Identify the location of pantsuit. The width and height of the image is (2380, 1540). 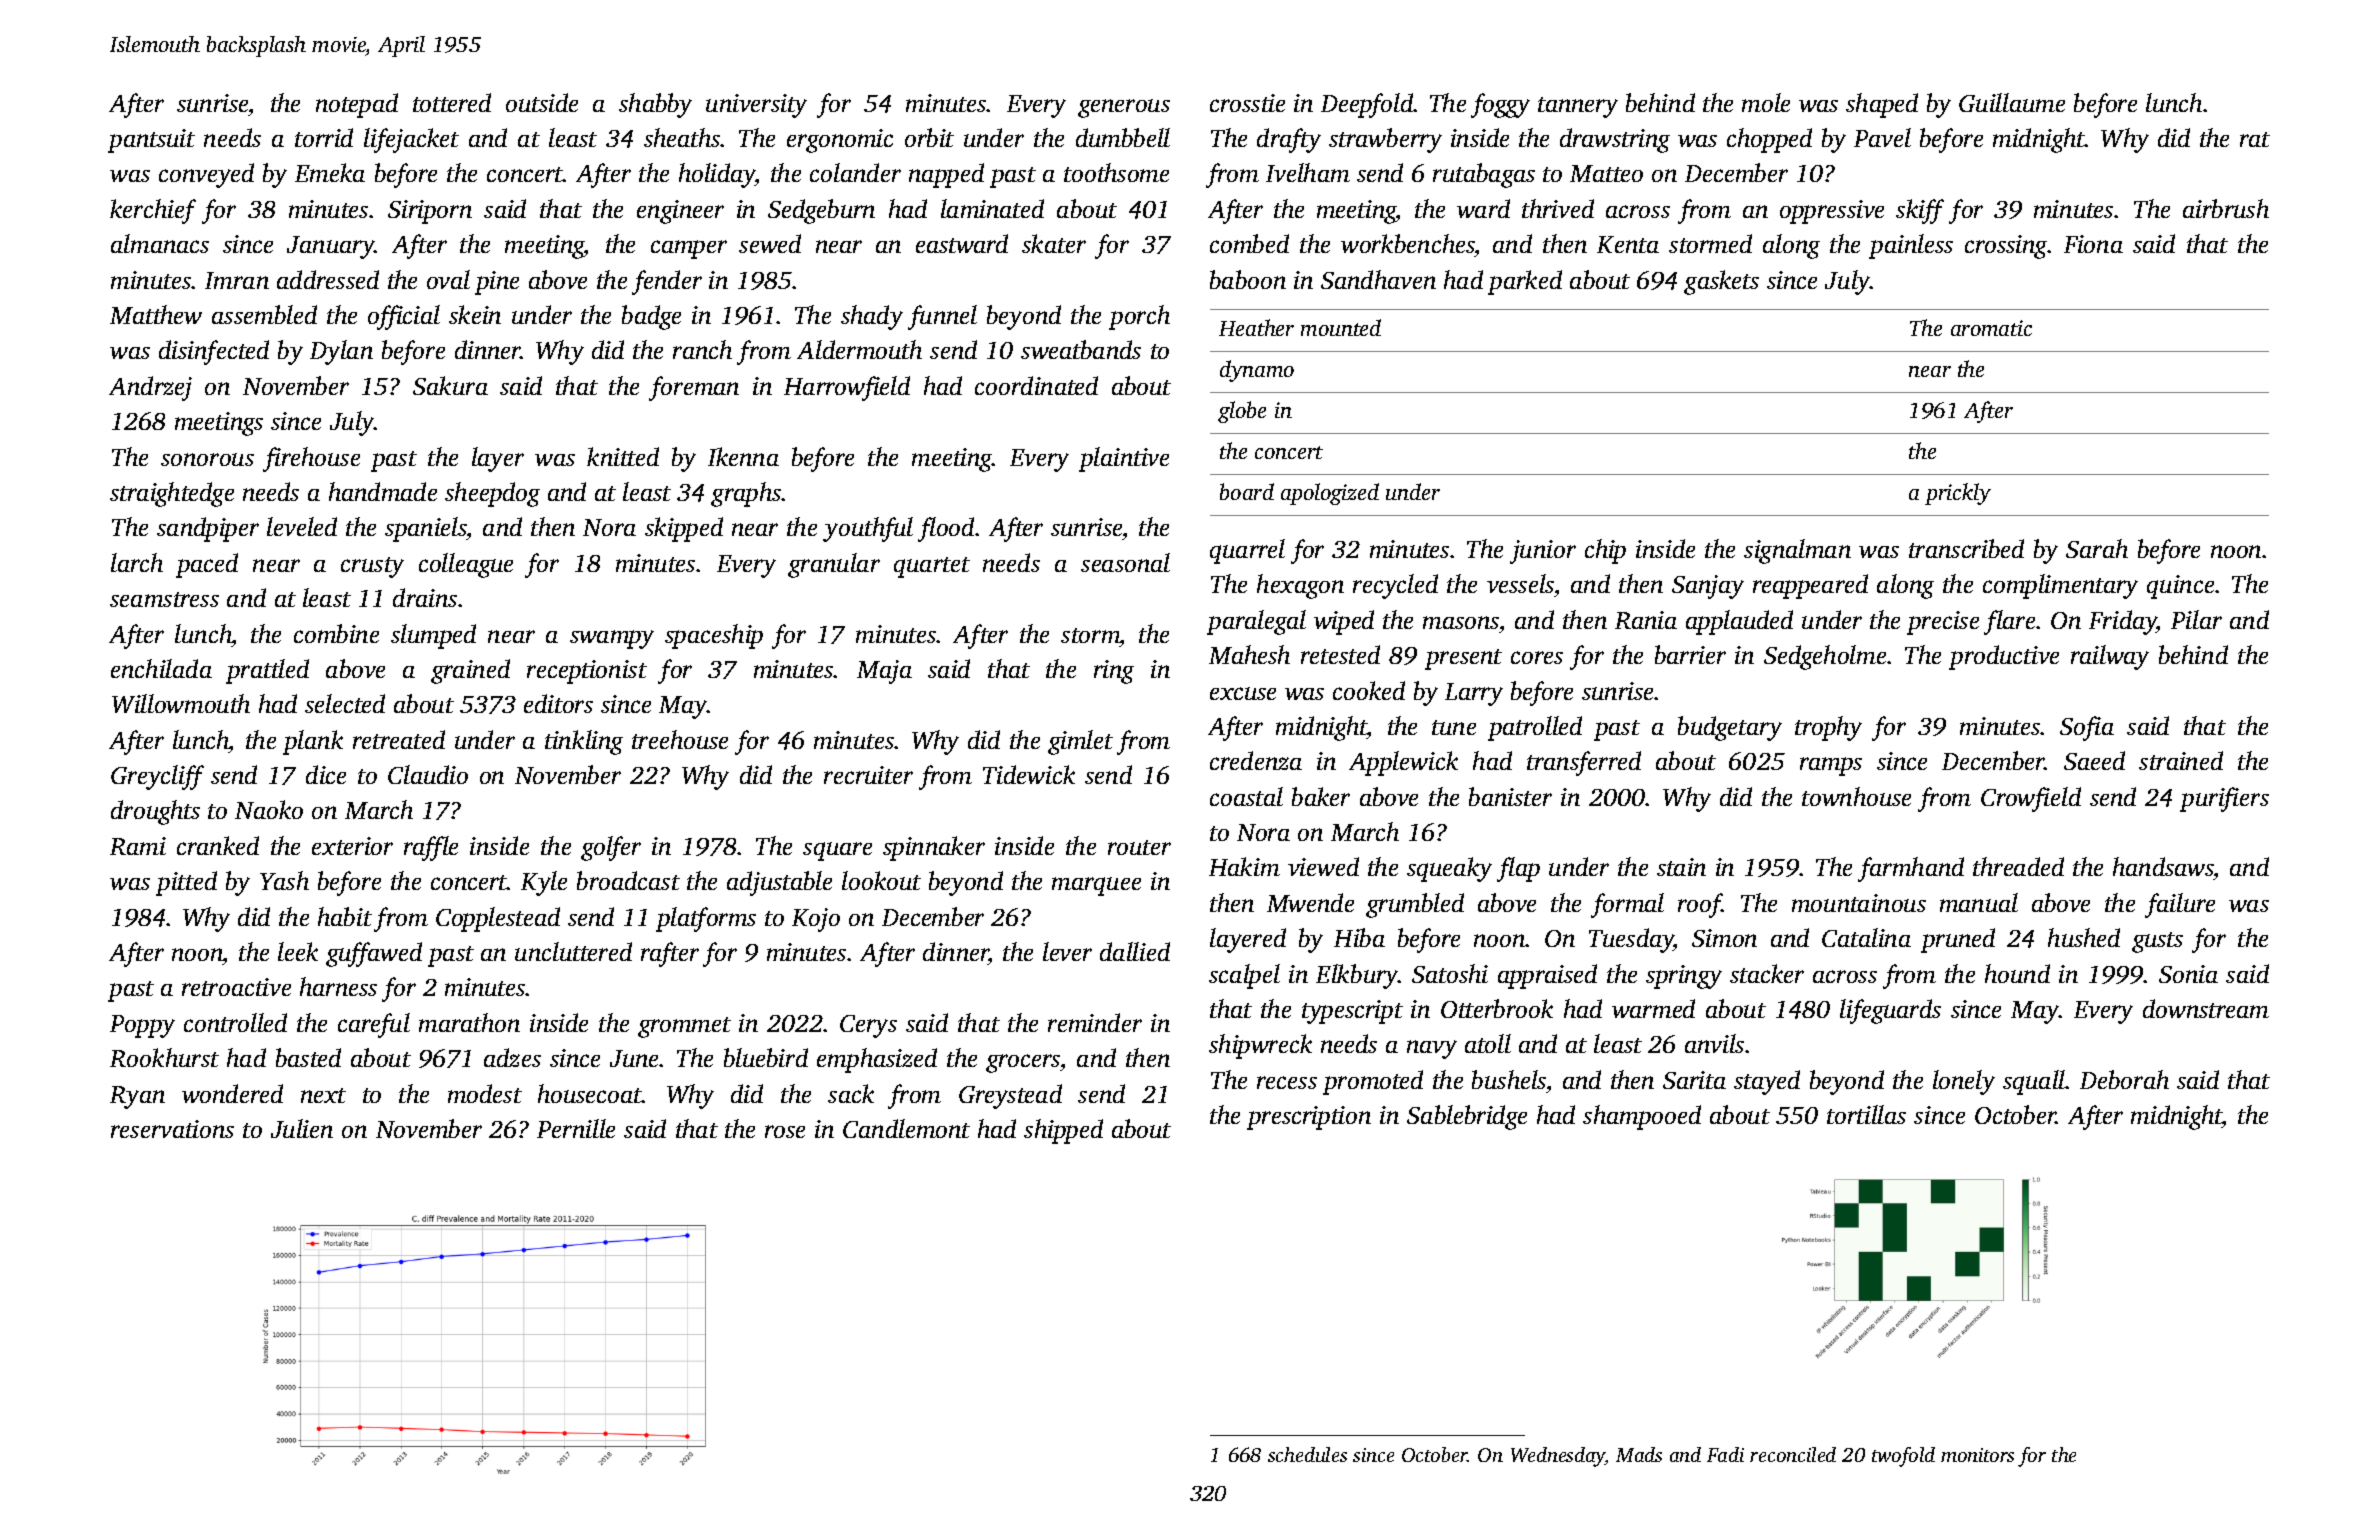
(151, 141).
